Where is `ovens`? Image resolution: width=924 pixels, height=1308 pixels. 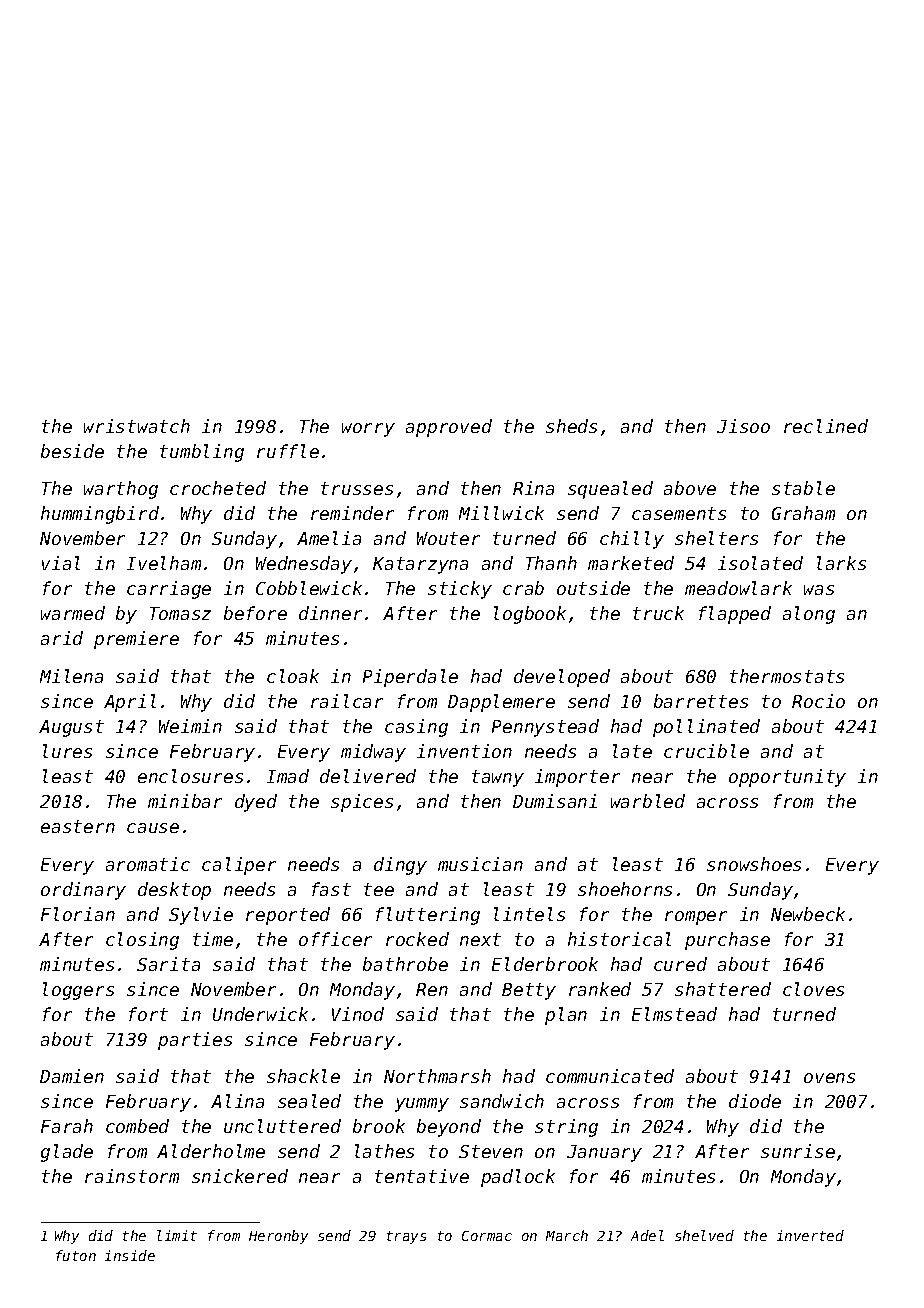 ovens is located at coordinates (829, 1078).
